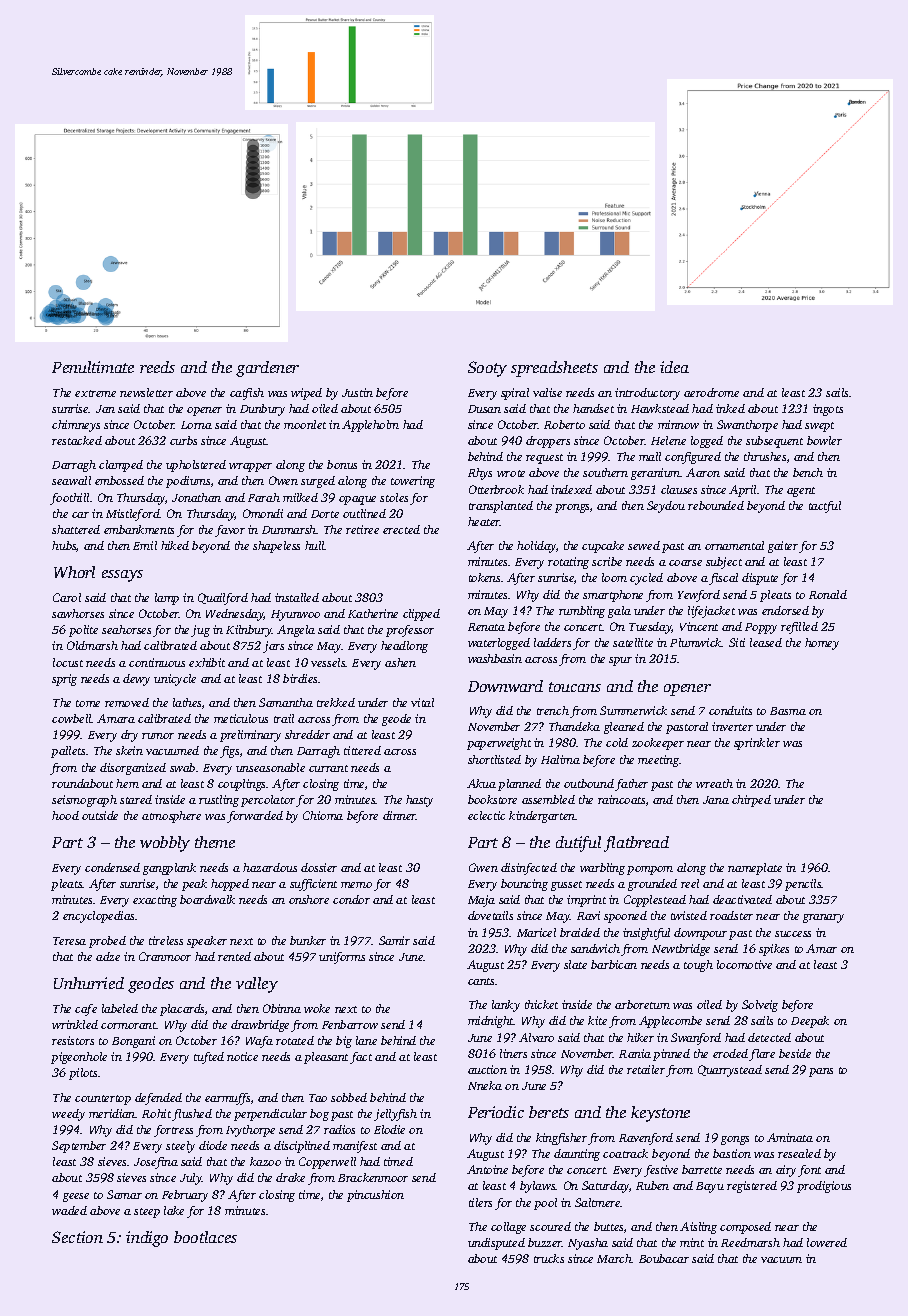 This screenshot has width=908, height=1316. I want to click on lanky, so click(506, 1006).
